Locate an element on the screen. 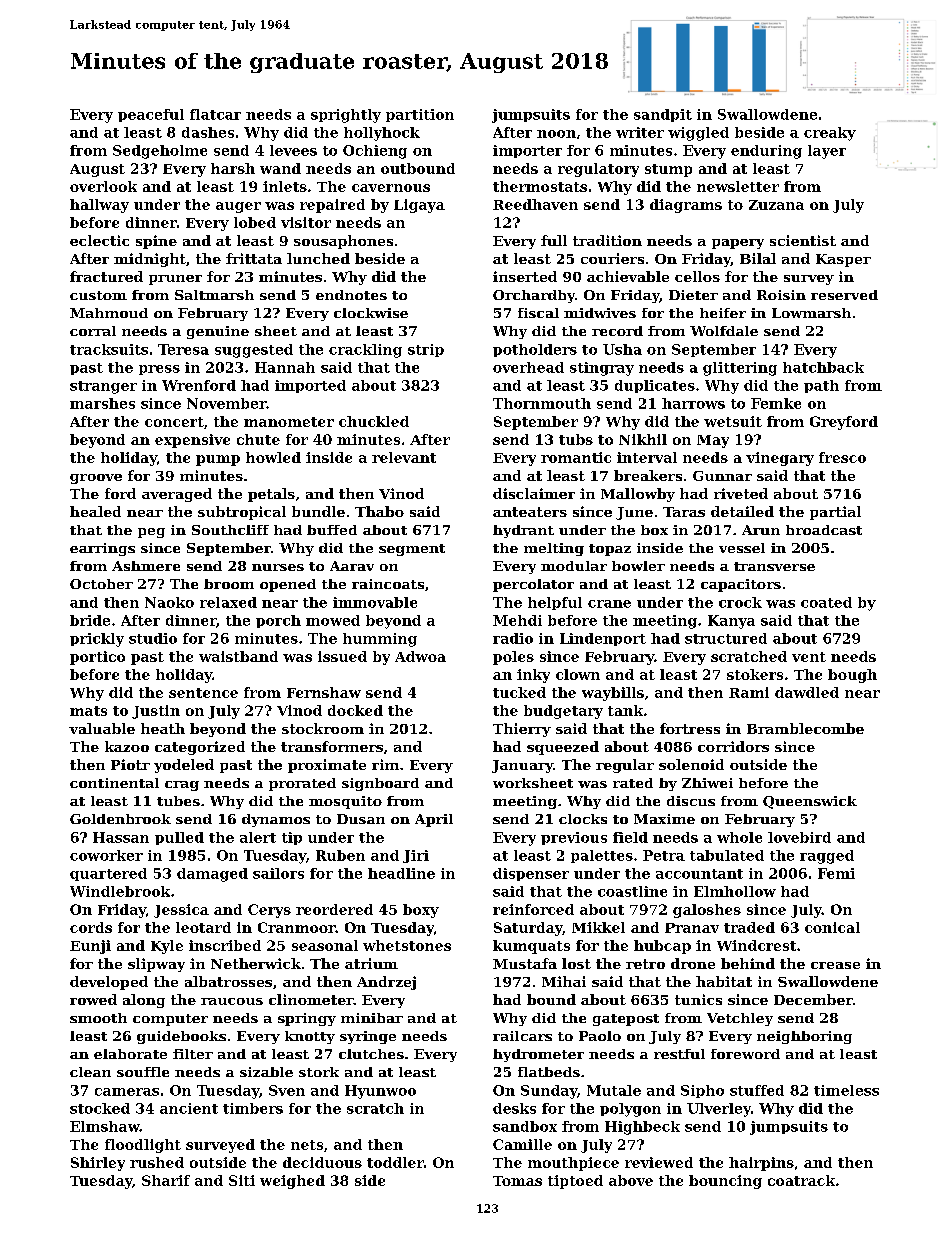  levees is located at coordinates (293, 150).
